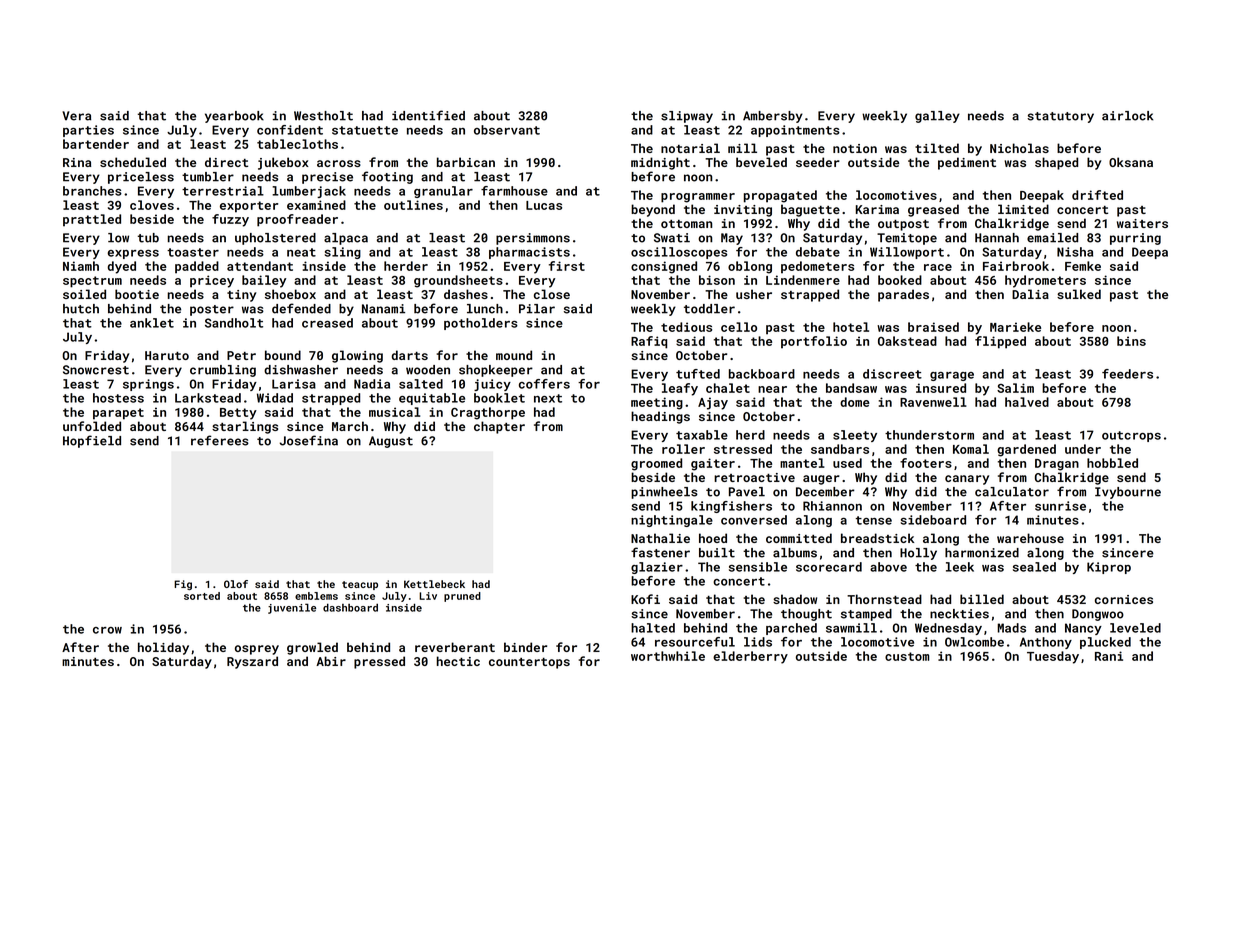 The image size is (1233, 952). What do you see at coordinates (926, 463) in the screenshot?
I see `footers` at bounding box center [926, 463].
